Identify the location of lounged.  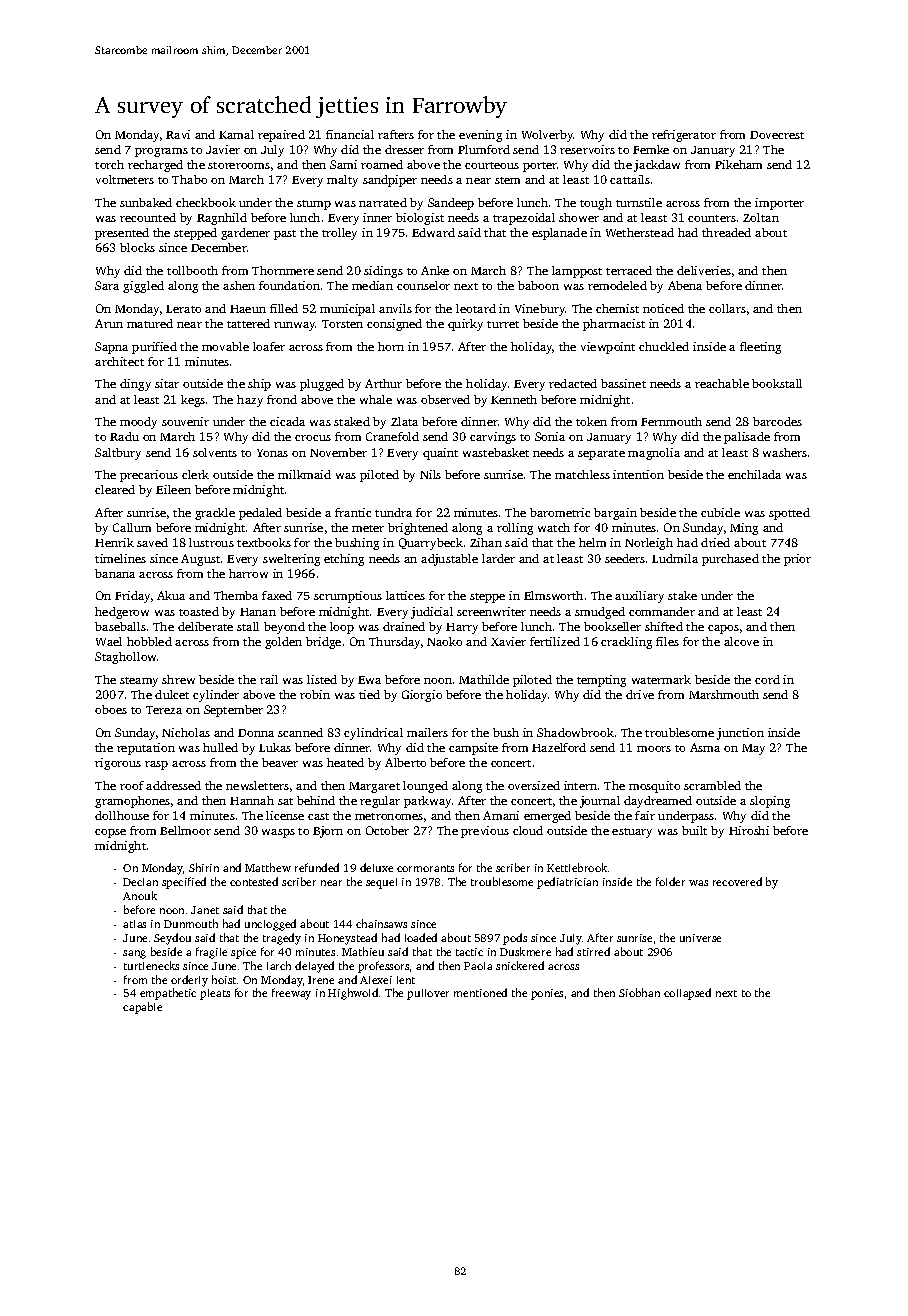
(425, 787).
